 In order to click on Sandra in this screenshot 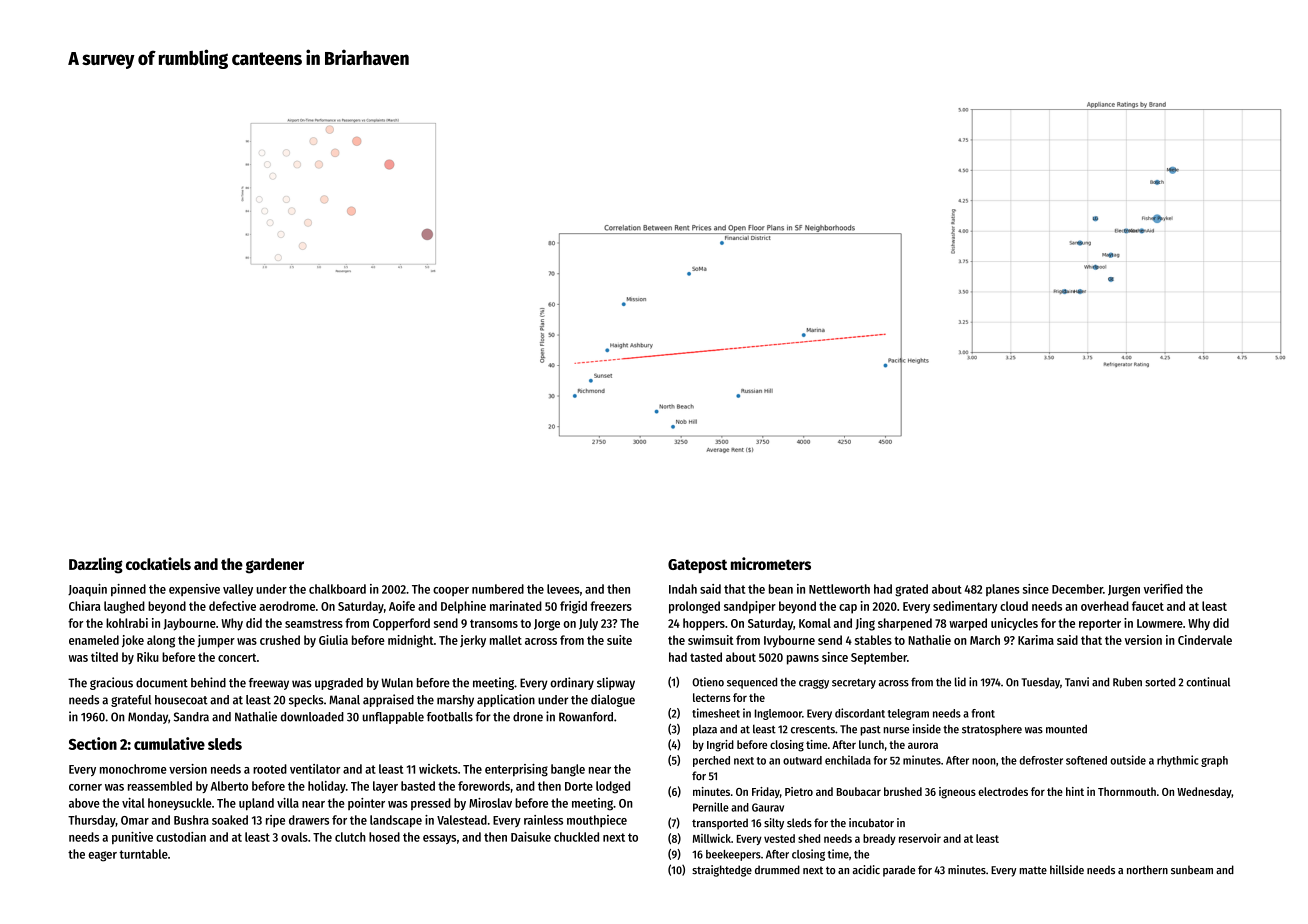, I will do `click(191, 717)`.
